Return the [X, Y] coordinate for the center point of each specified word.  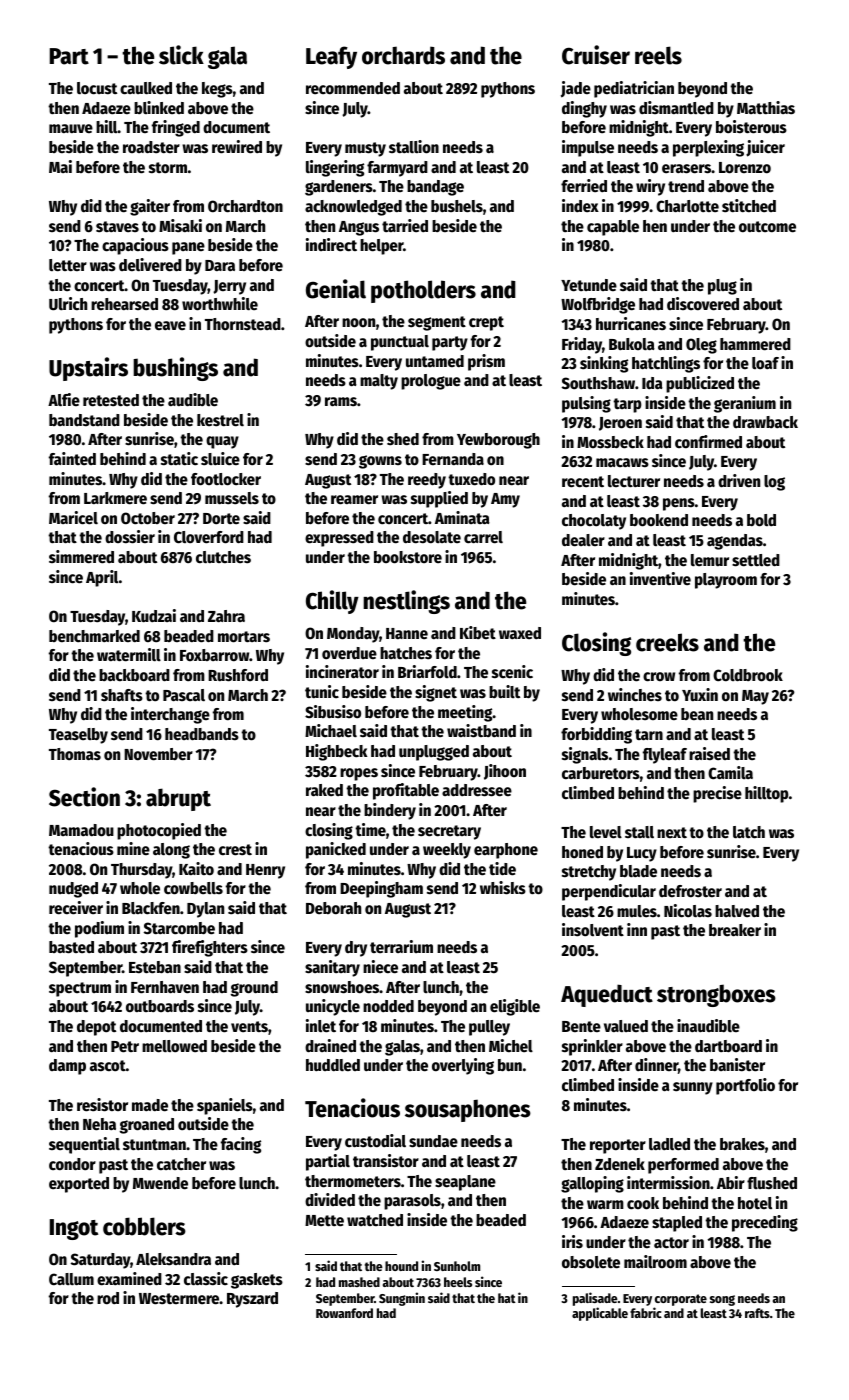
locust [97, 88]
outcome [767, 227]
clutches [223, 557]
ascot [108, 1066]
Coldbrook [748, 675]
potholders [423, 291]
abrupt [178, 799]
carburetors [601, 773]
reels [658, 55]
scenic [512, 672]
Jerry [229, 287]
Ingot [74, 1229]
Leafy [331, 57]
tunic [322, 691]
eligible [515, 1007]
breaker [735, 930]
